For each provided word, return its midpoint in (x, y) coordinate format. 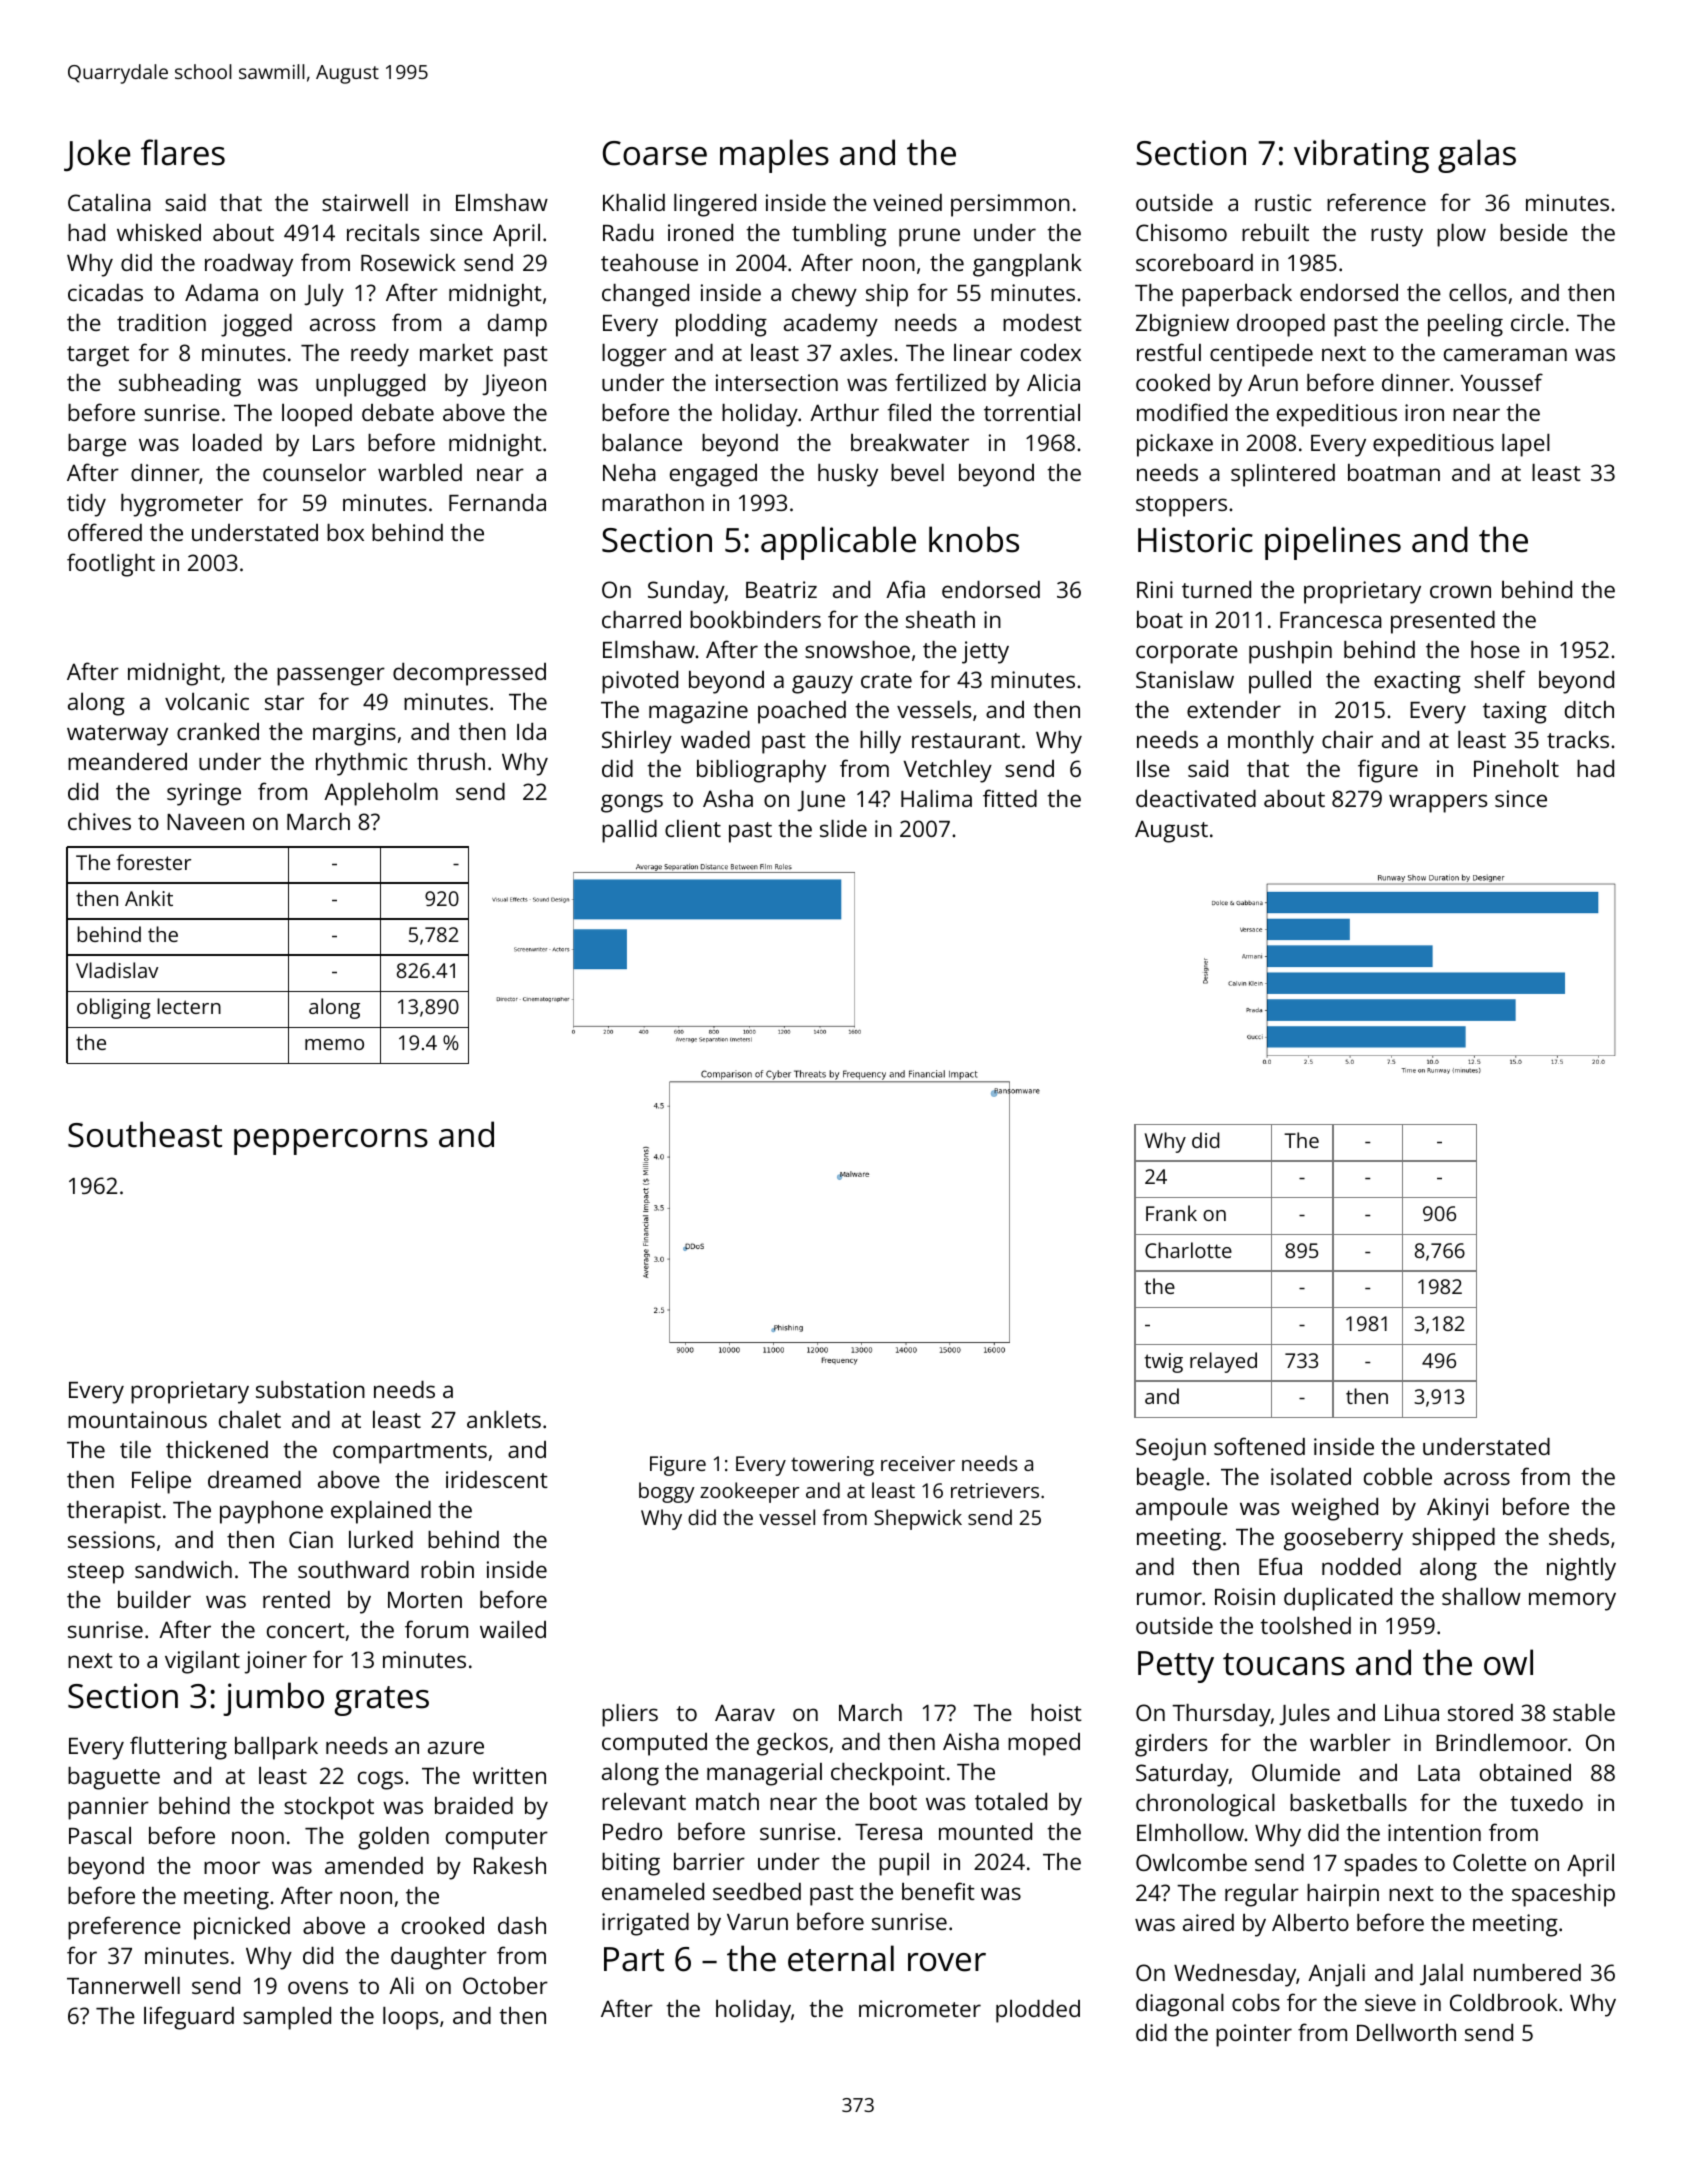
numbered (1527, 1972)
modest (1042, 322)
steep (96, 1573)
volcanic (207, 701)
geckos (792, 1744)
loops (410, 2018)
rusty (1397, 236)
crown (1460, 591)
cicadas (105, 292)
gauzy (822, 684)
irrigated (645, 1924)
